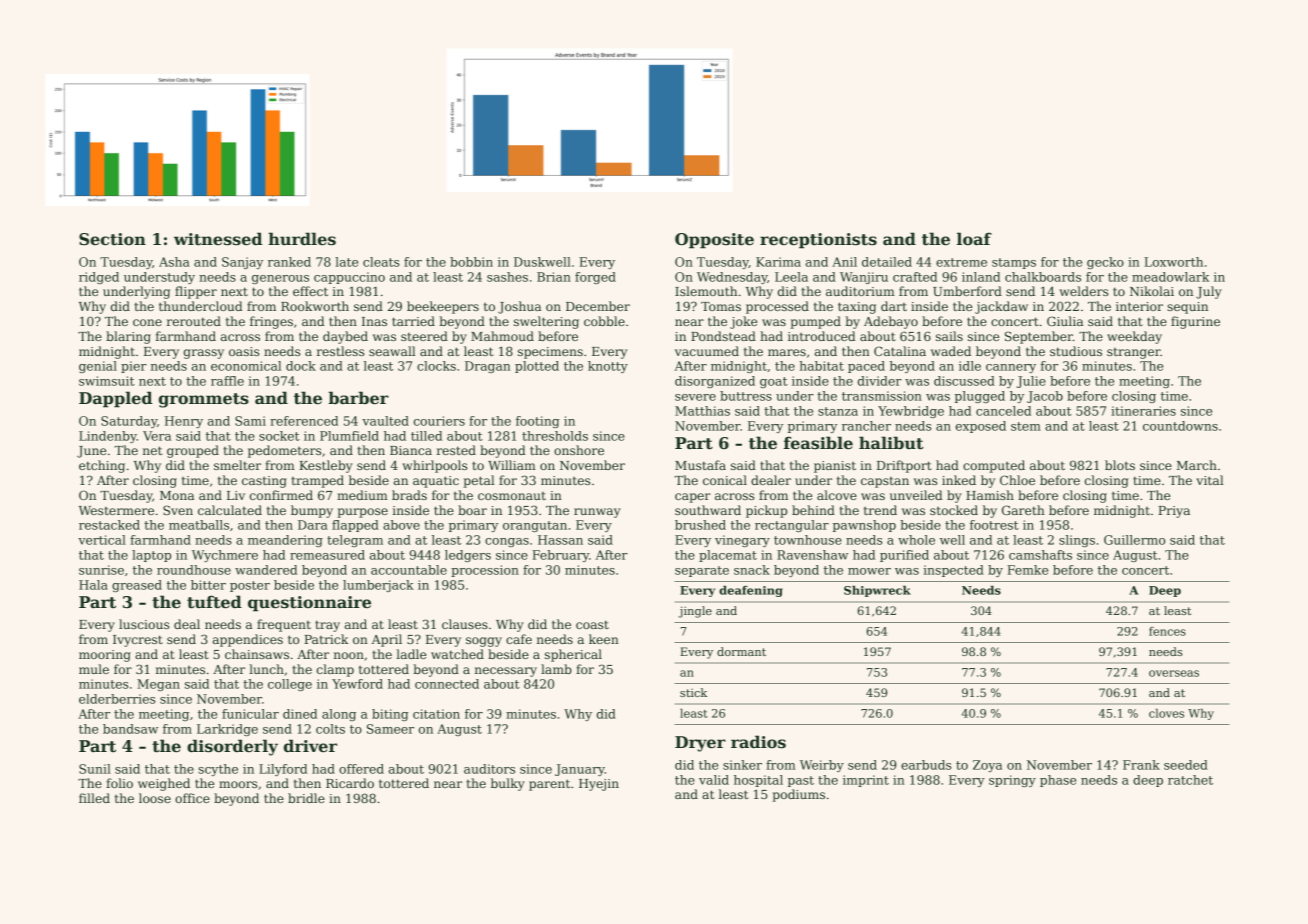 This screenshot has height=924, width=1308. What do you see at coordinates (218, 239) in the screenshot?
I see `witnessed` at bounding box center [218, 239].
